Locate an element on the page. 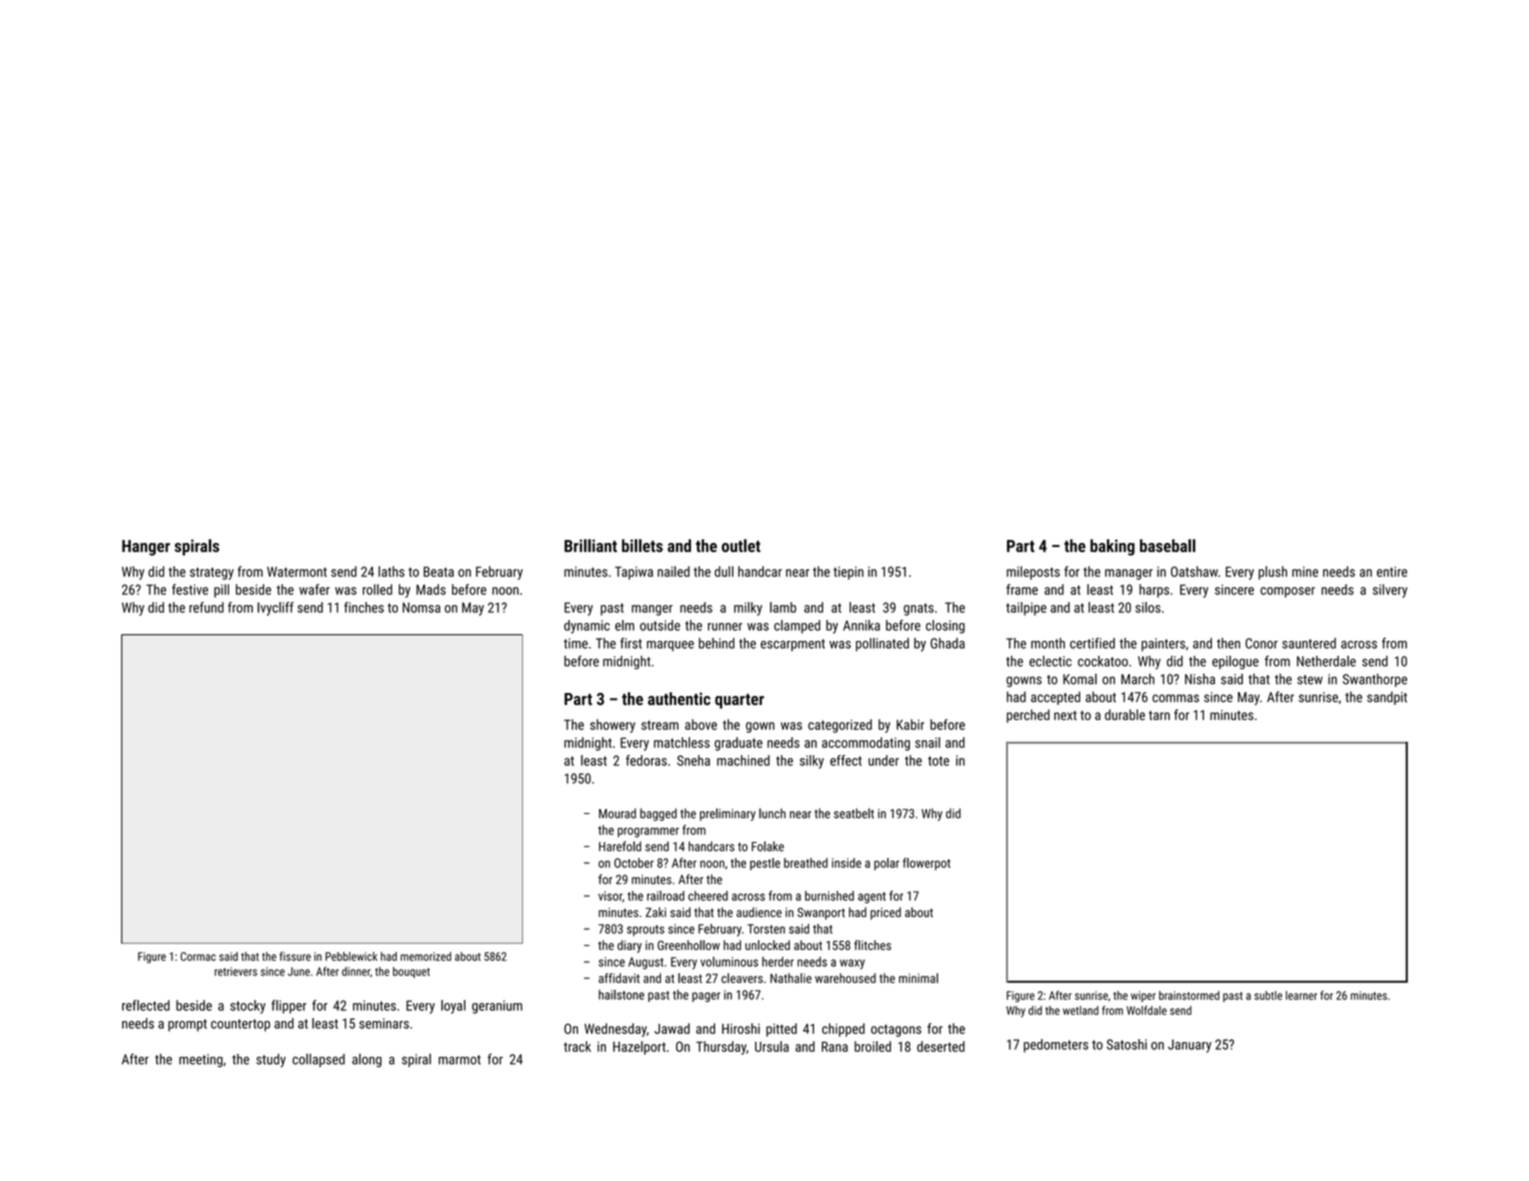 The height and width of the document is (1181, 1529). time is located at coordinates (576, 643).
